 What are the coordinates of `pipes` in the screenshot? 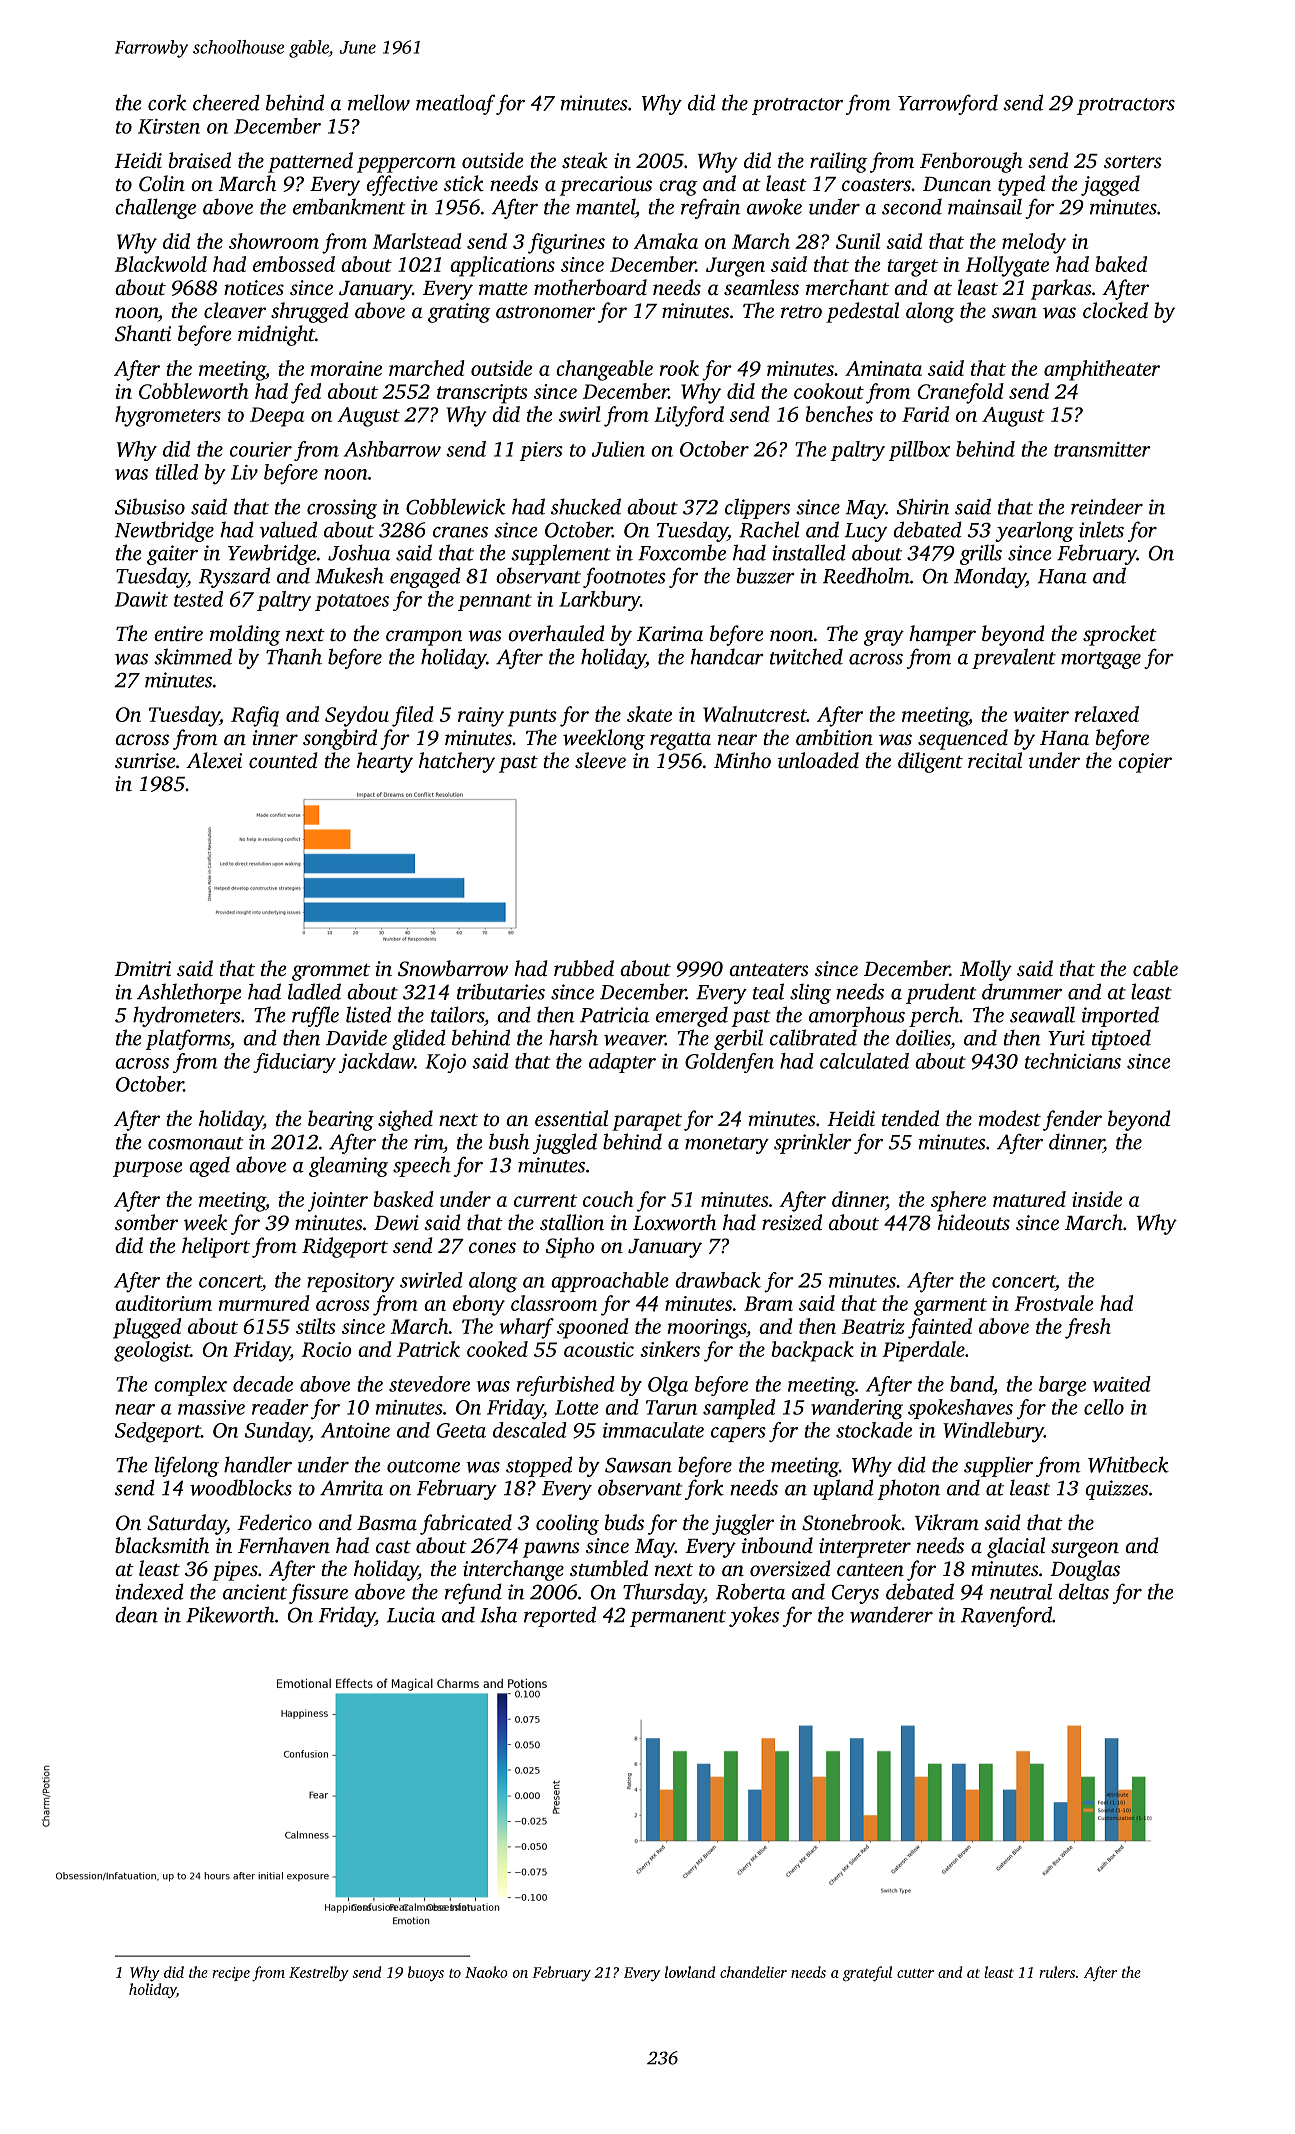 It's located at (235, 1571).
